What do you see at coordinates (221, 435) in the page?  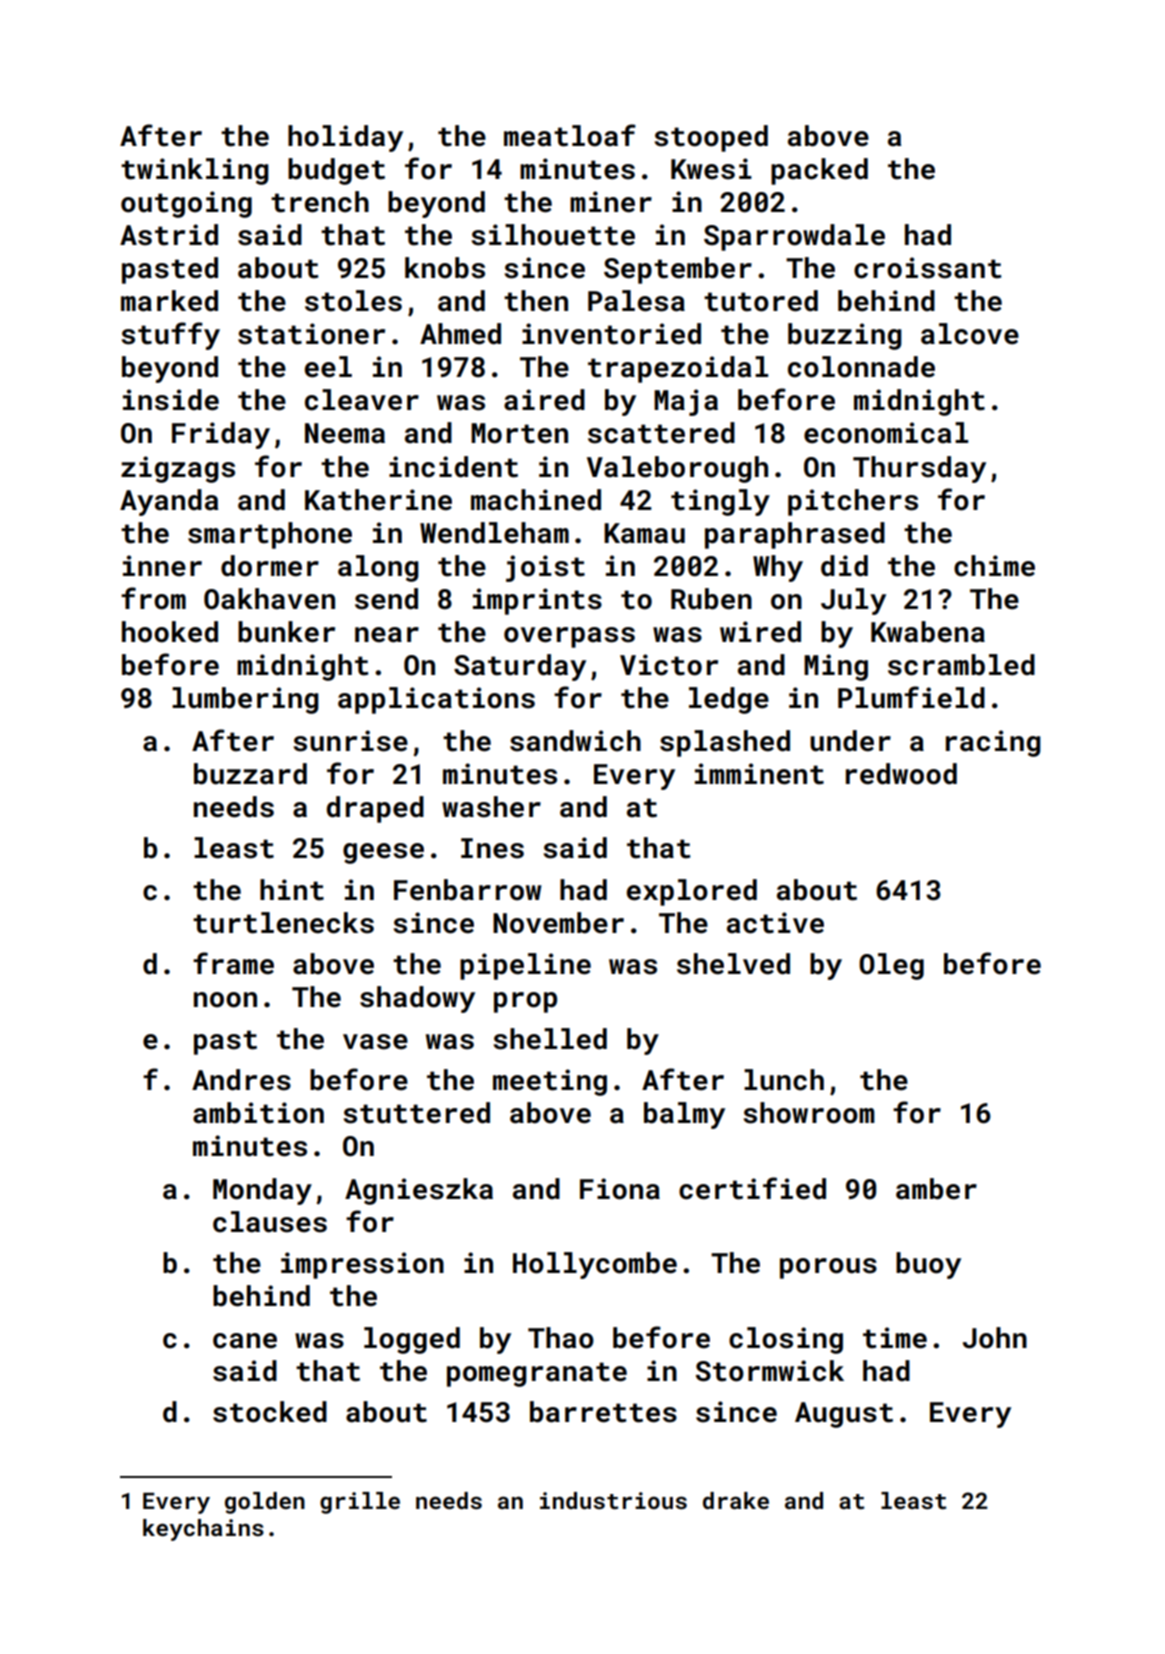 I see `Friday` at bounding box center [221, 435].
